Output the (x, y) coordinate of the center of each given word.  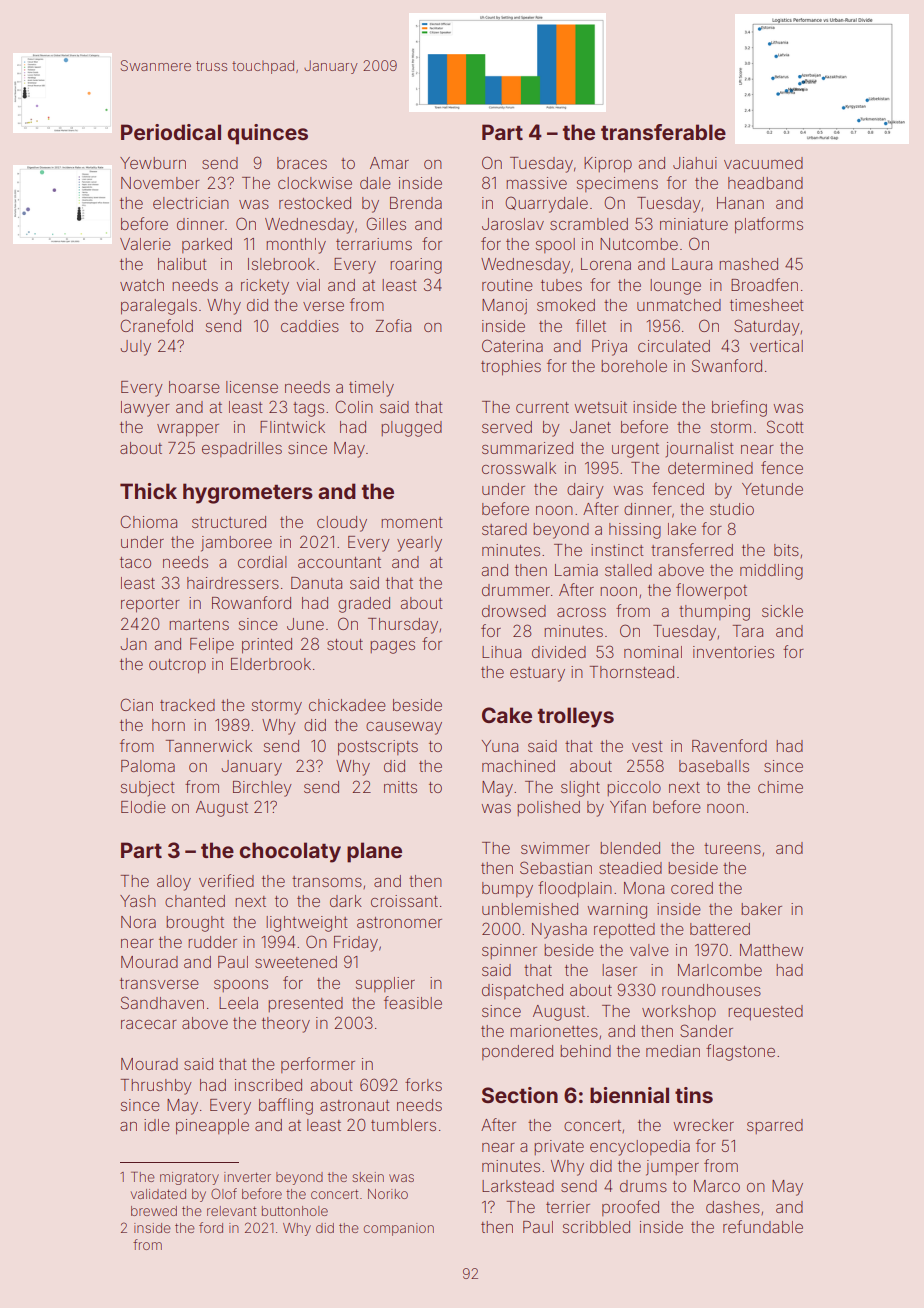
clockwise (315, 183)
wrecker (703, 1125)
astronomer (399, 922)
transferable (663, 132)
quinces (267, 134)
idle (157, 1125)
